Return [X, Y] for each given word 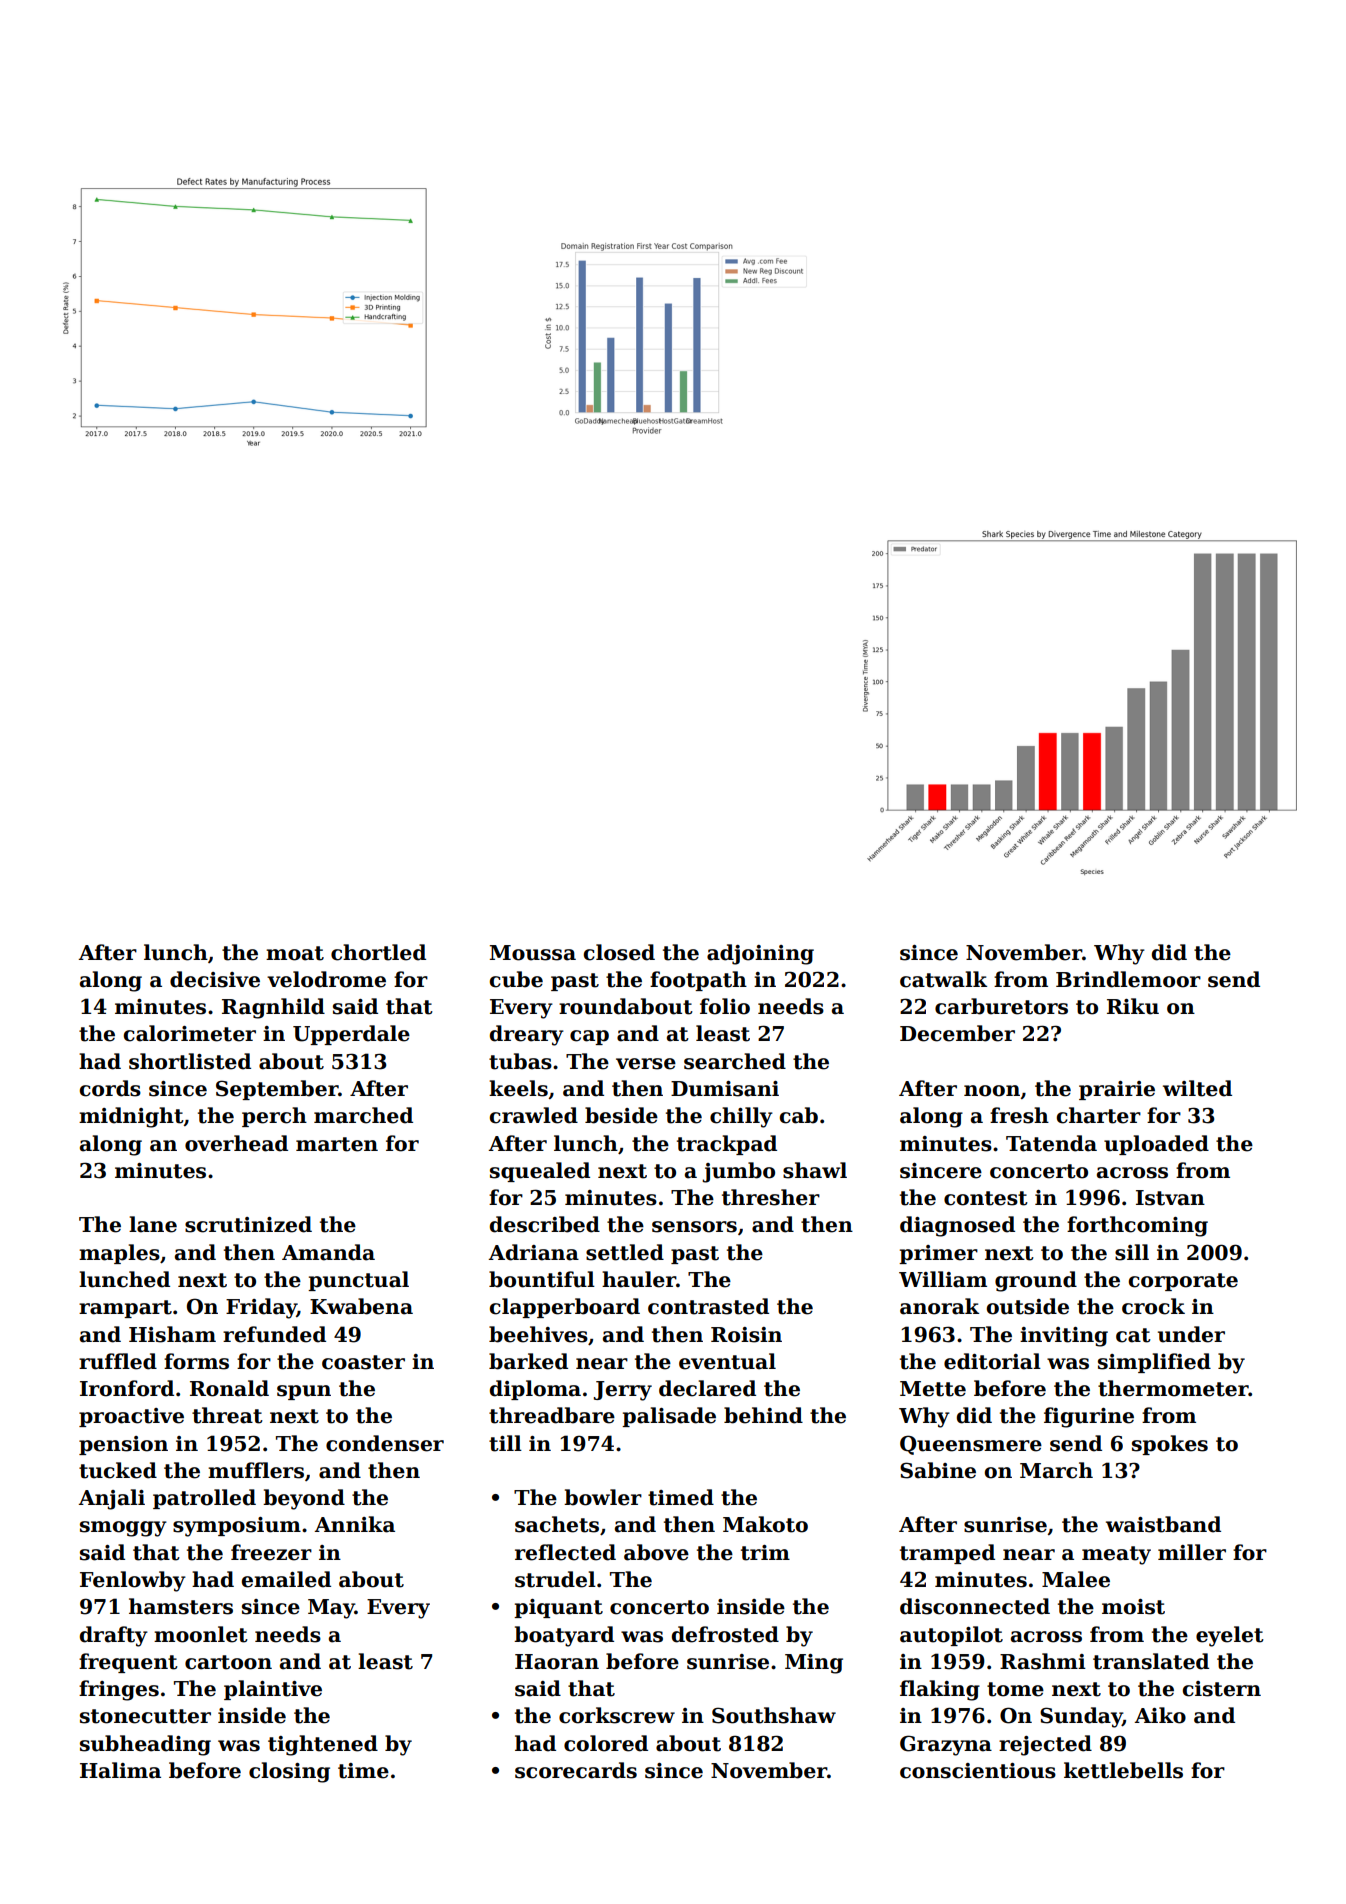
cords [110, 1088]
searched [735, 1061]
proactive [131, 1417]
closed [619, 952]
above [656, 1552]
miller [1192, 1552]
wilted [1197, 1088]
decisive [215, 979]
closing [289, 1772]
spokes [1170, 1445]
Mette [933, 1389]
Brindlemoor [1128, 979]
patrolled [204, 1499]
